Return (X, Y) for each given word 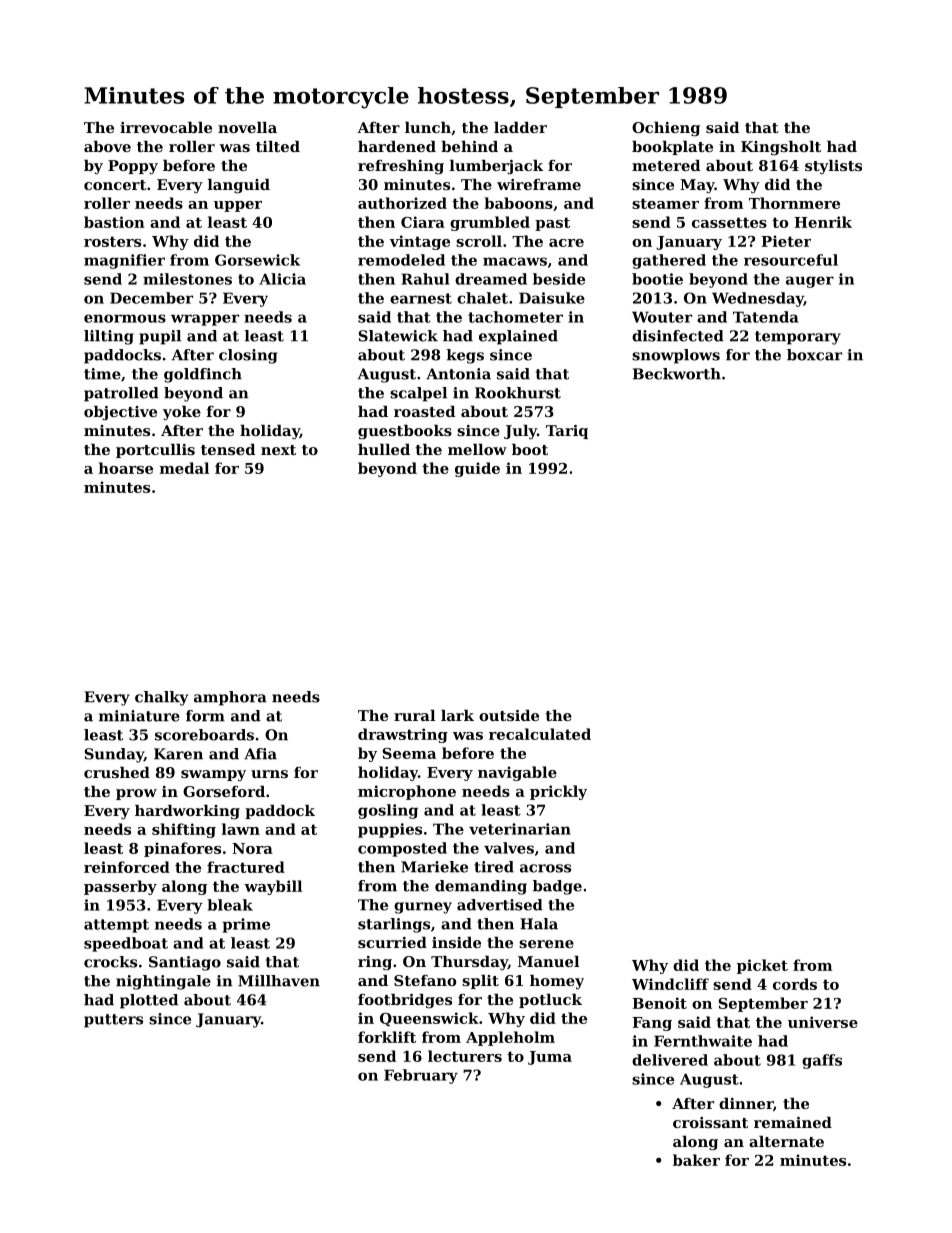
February (421, 1076)
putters (113, 1021)
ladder (520, 127)
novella (247, 127)
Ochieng (666, 129)
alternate (786, 1141)
